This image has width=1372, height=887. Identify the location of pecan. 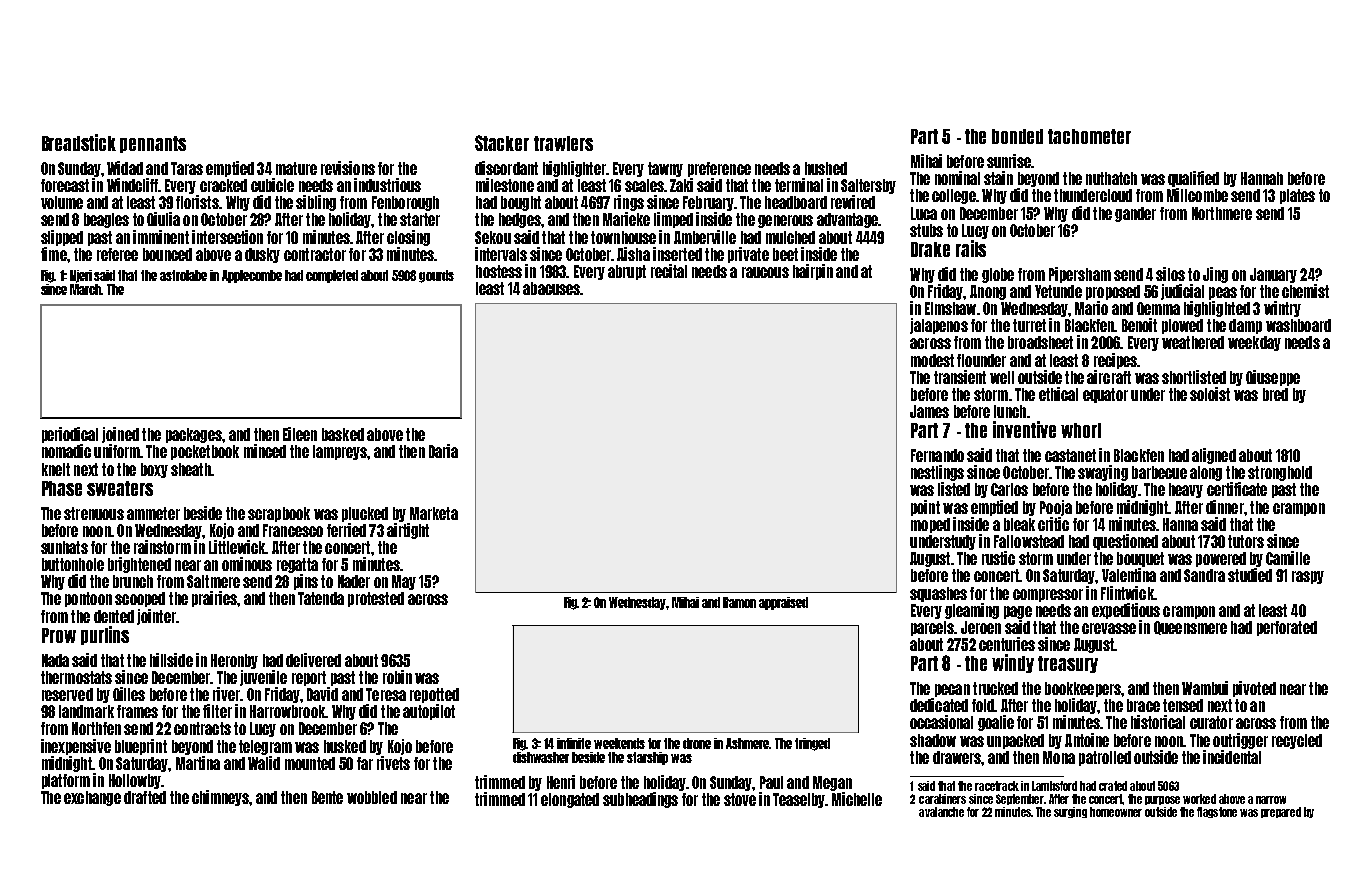
(952, 690).
